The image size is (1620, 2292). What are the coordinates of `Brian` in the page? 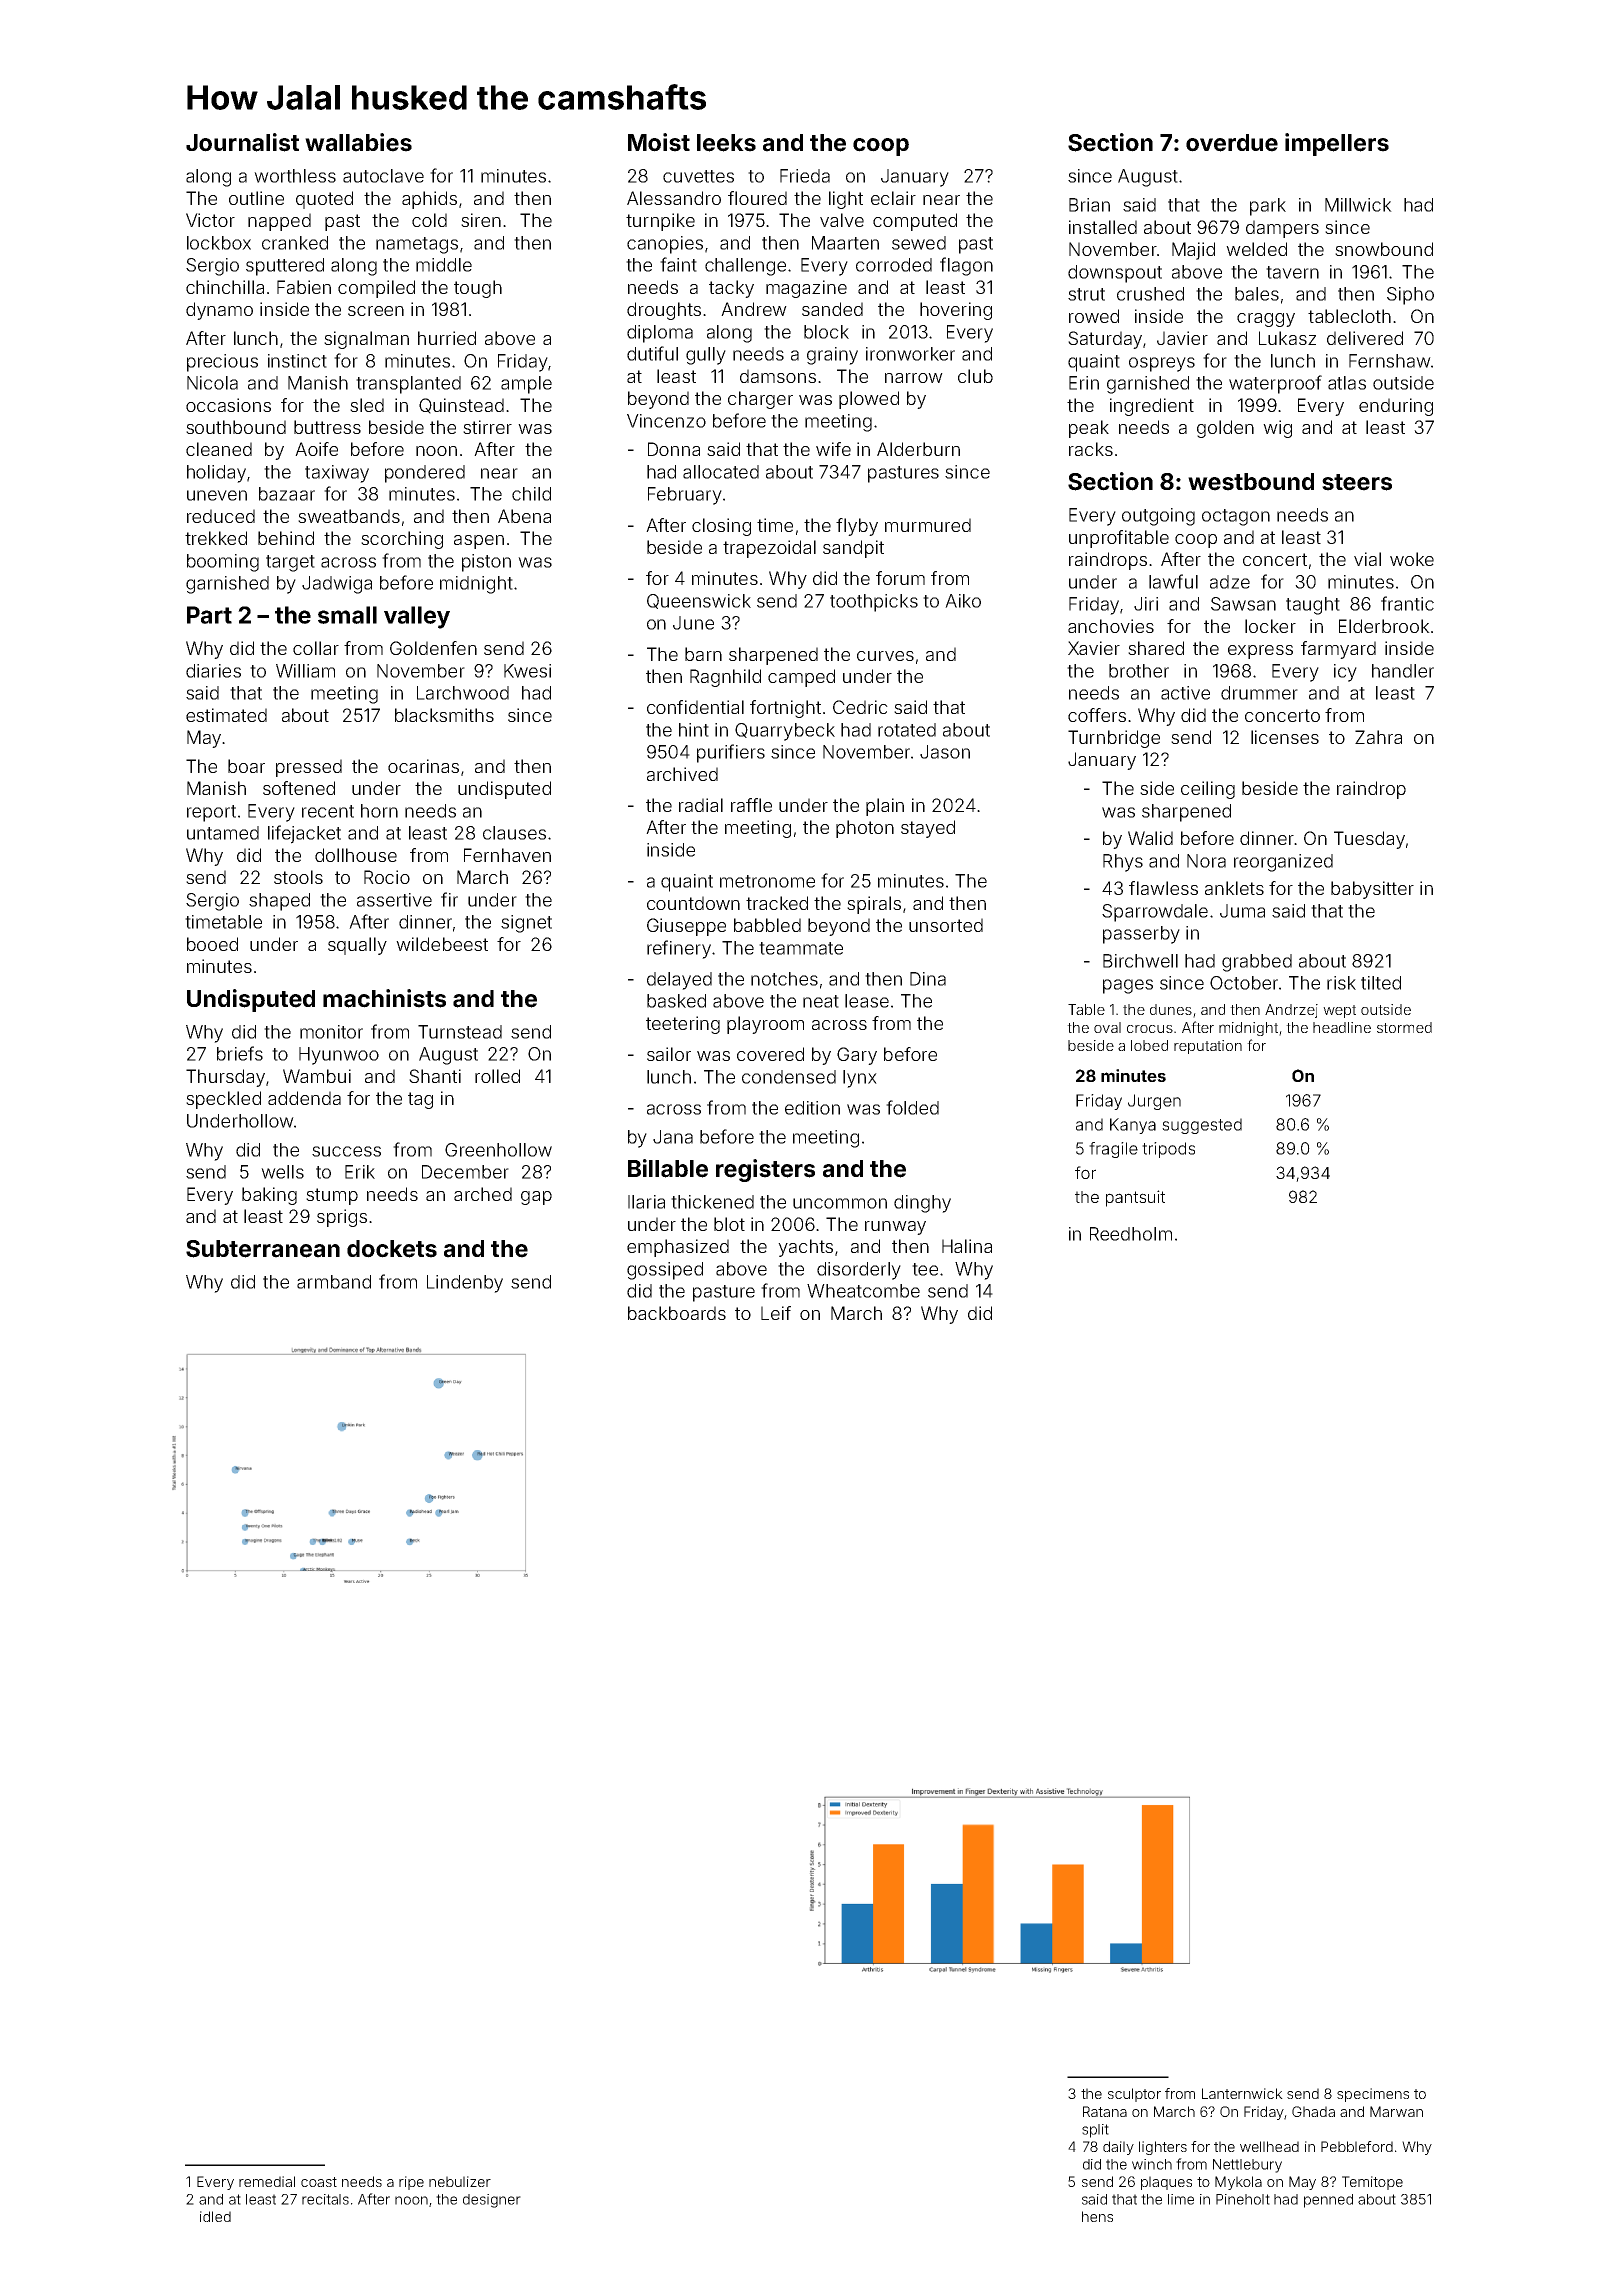 It's located at (1089, 205).
